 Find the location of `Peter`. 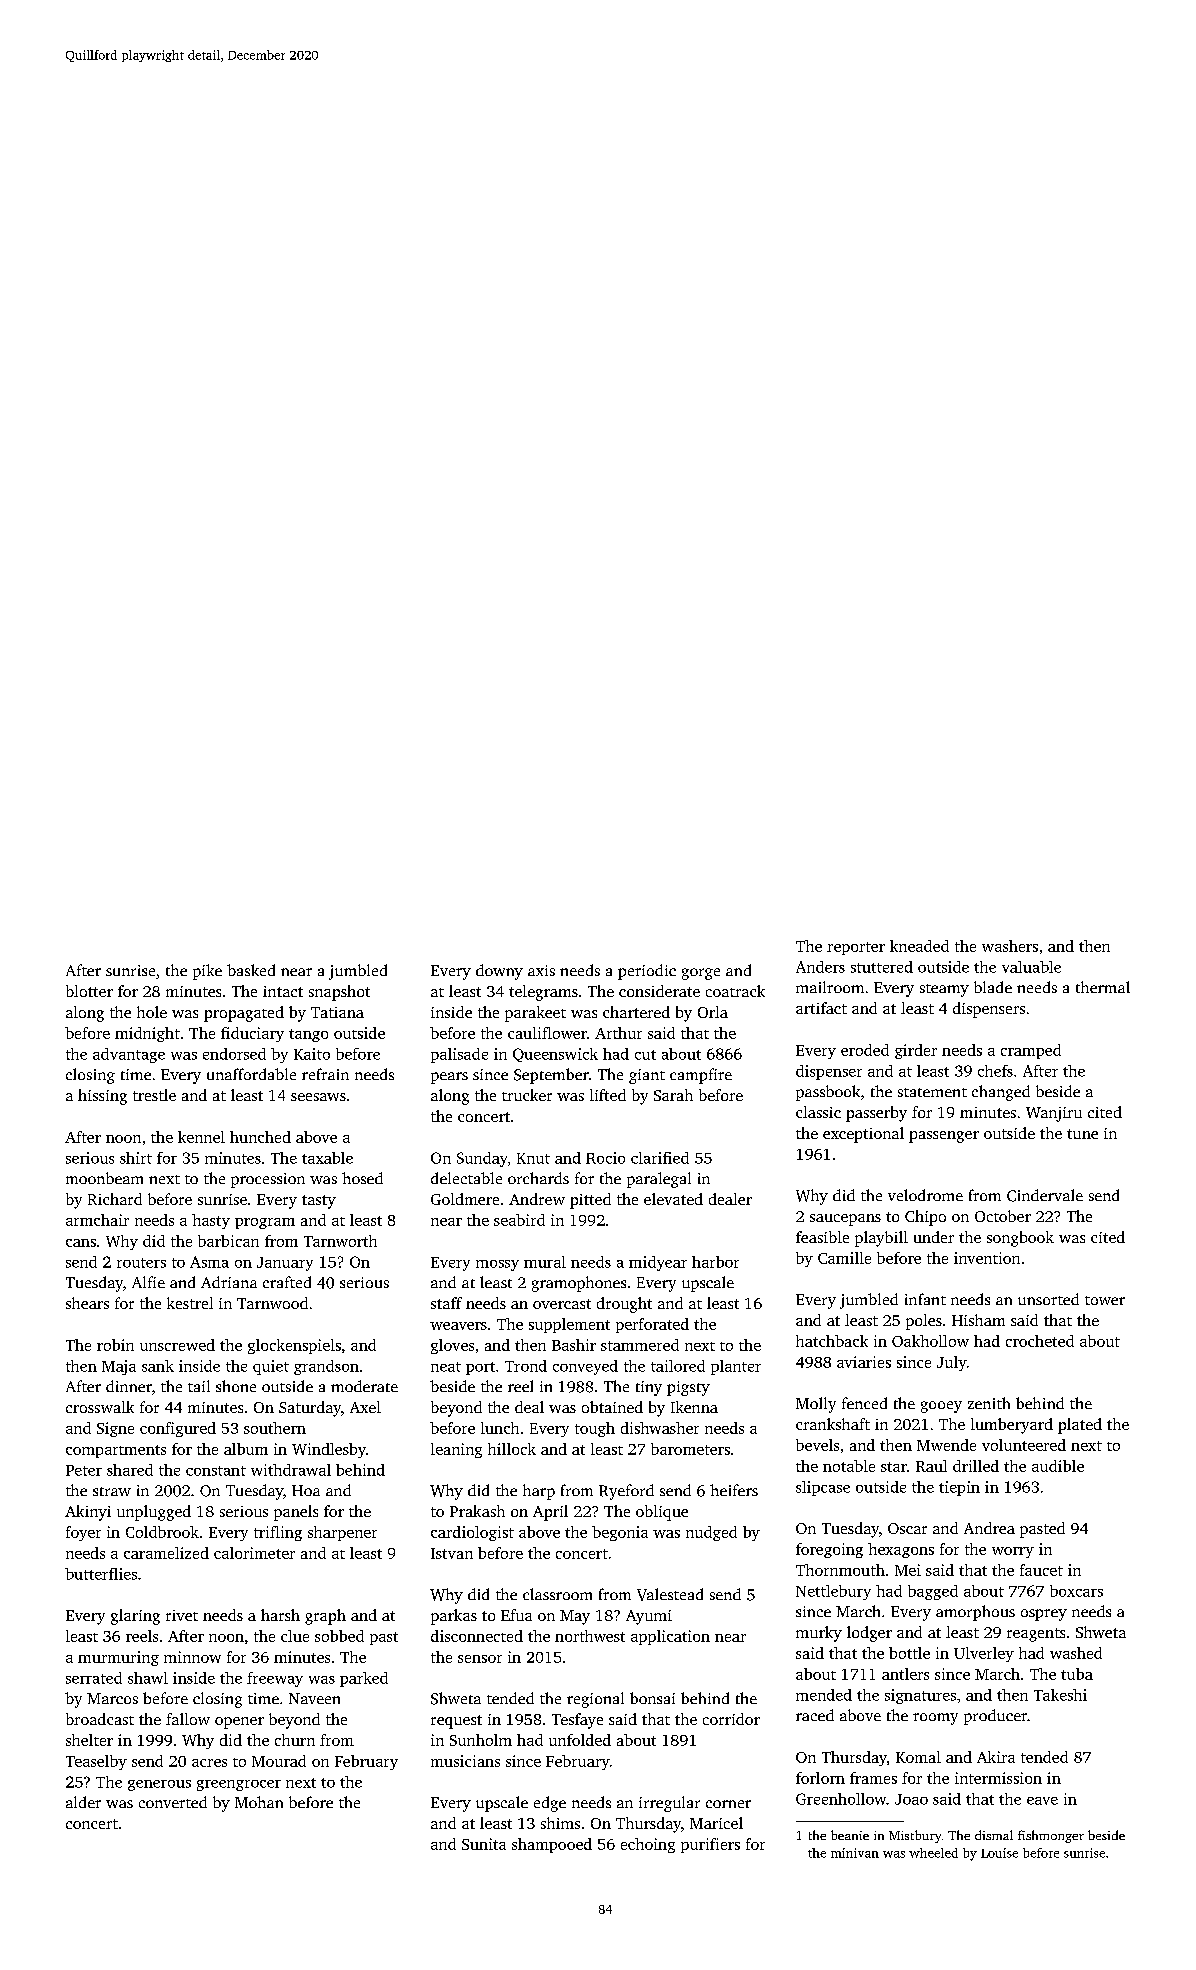

Peter is located at coordinates (84, 1470).
